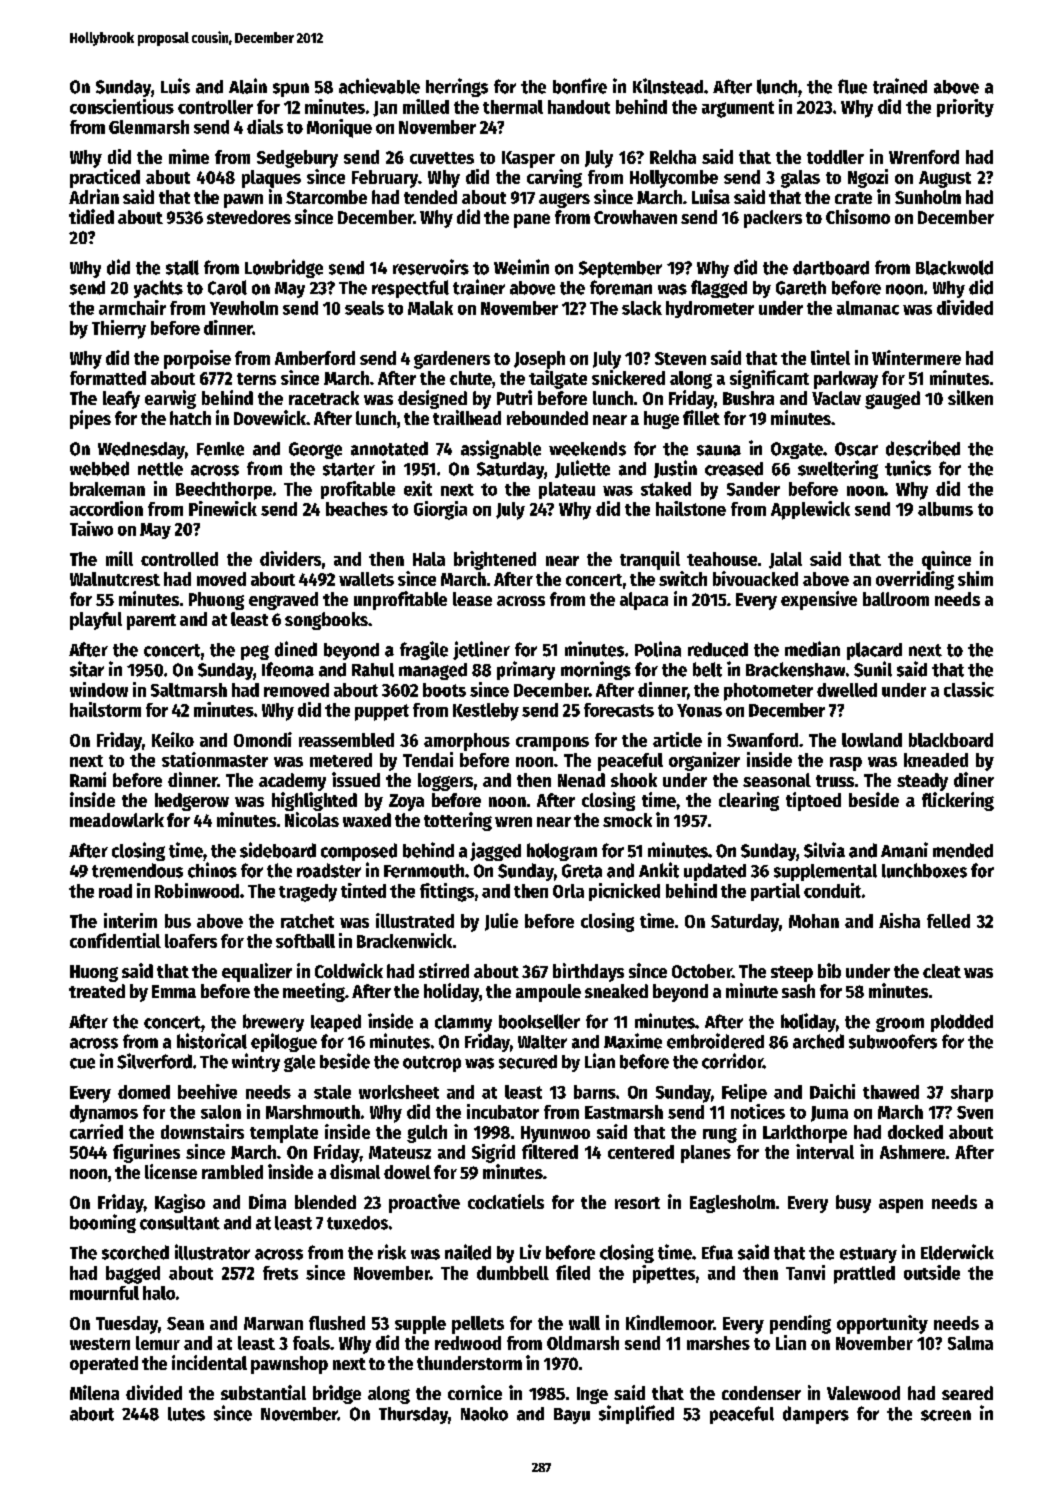  Describe the element at coordinates (467, 417) in the screenshot. I see `trailhead` at that location.
